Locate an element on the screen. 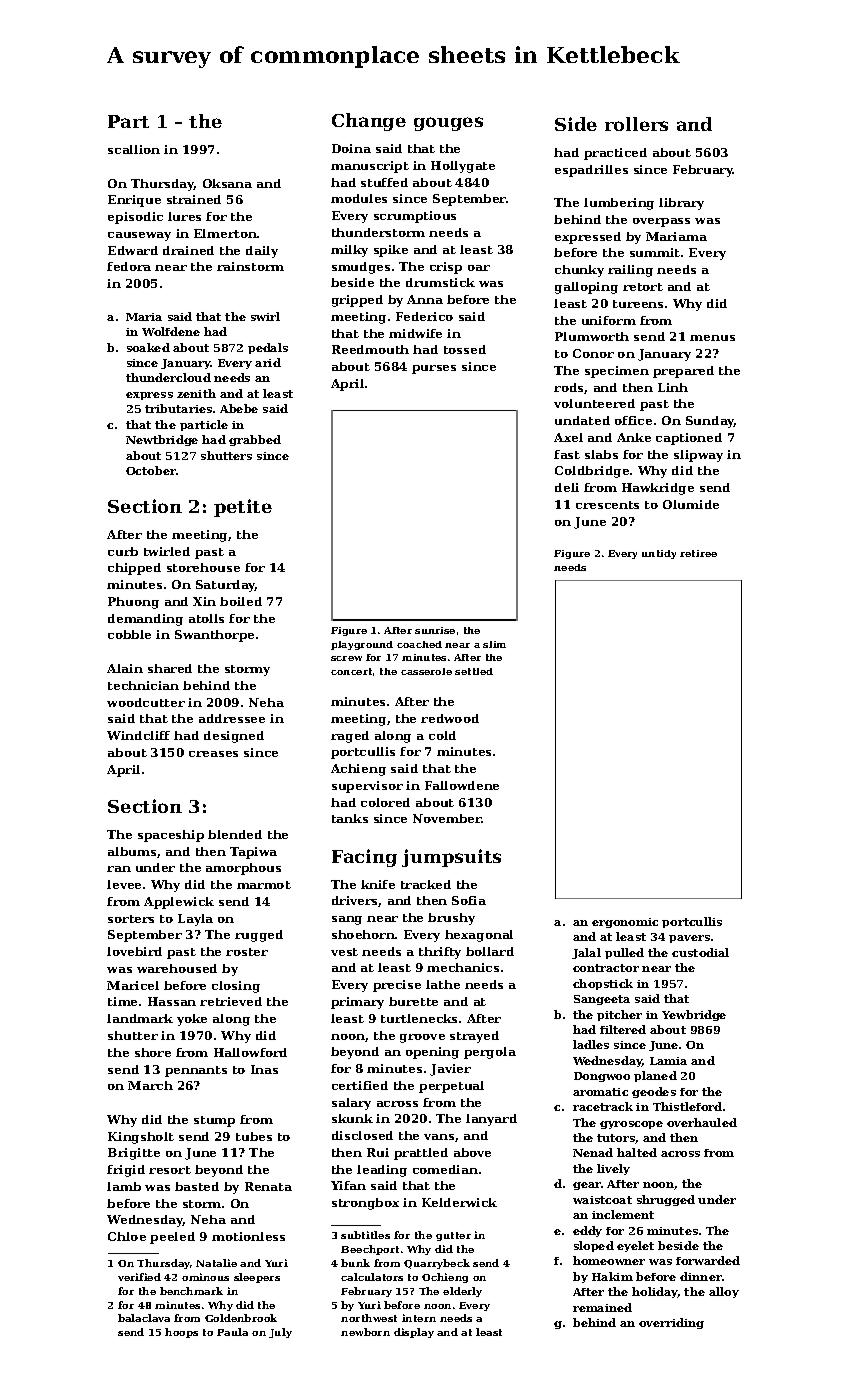 Image resolution: width=849 pixels, height=1400 pixels. bollard is located at coordinates (490, 951).
